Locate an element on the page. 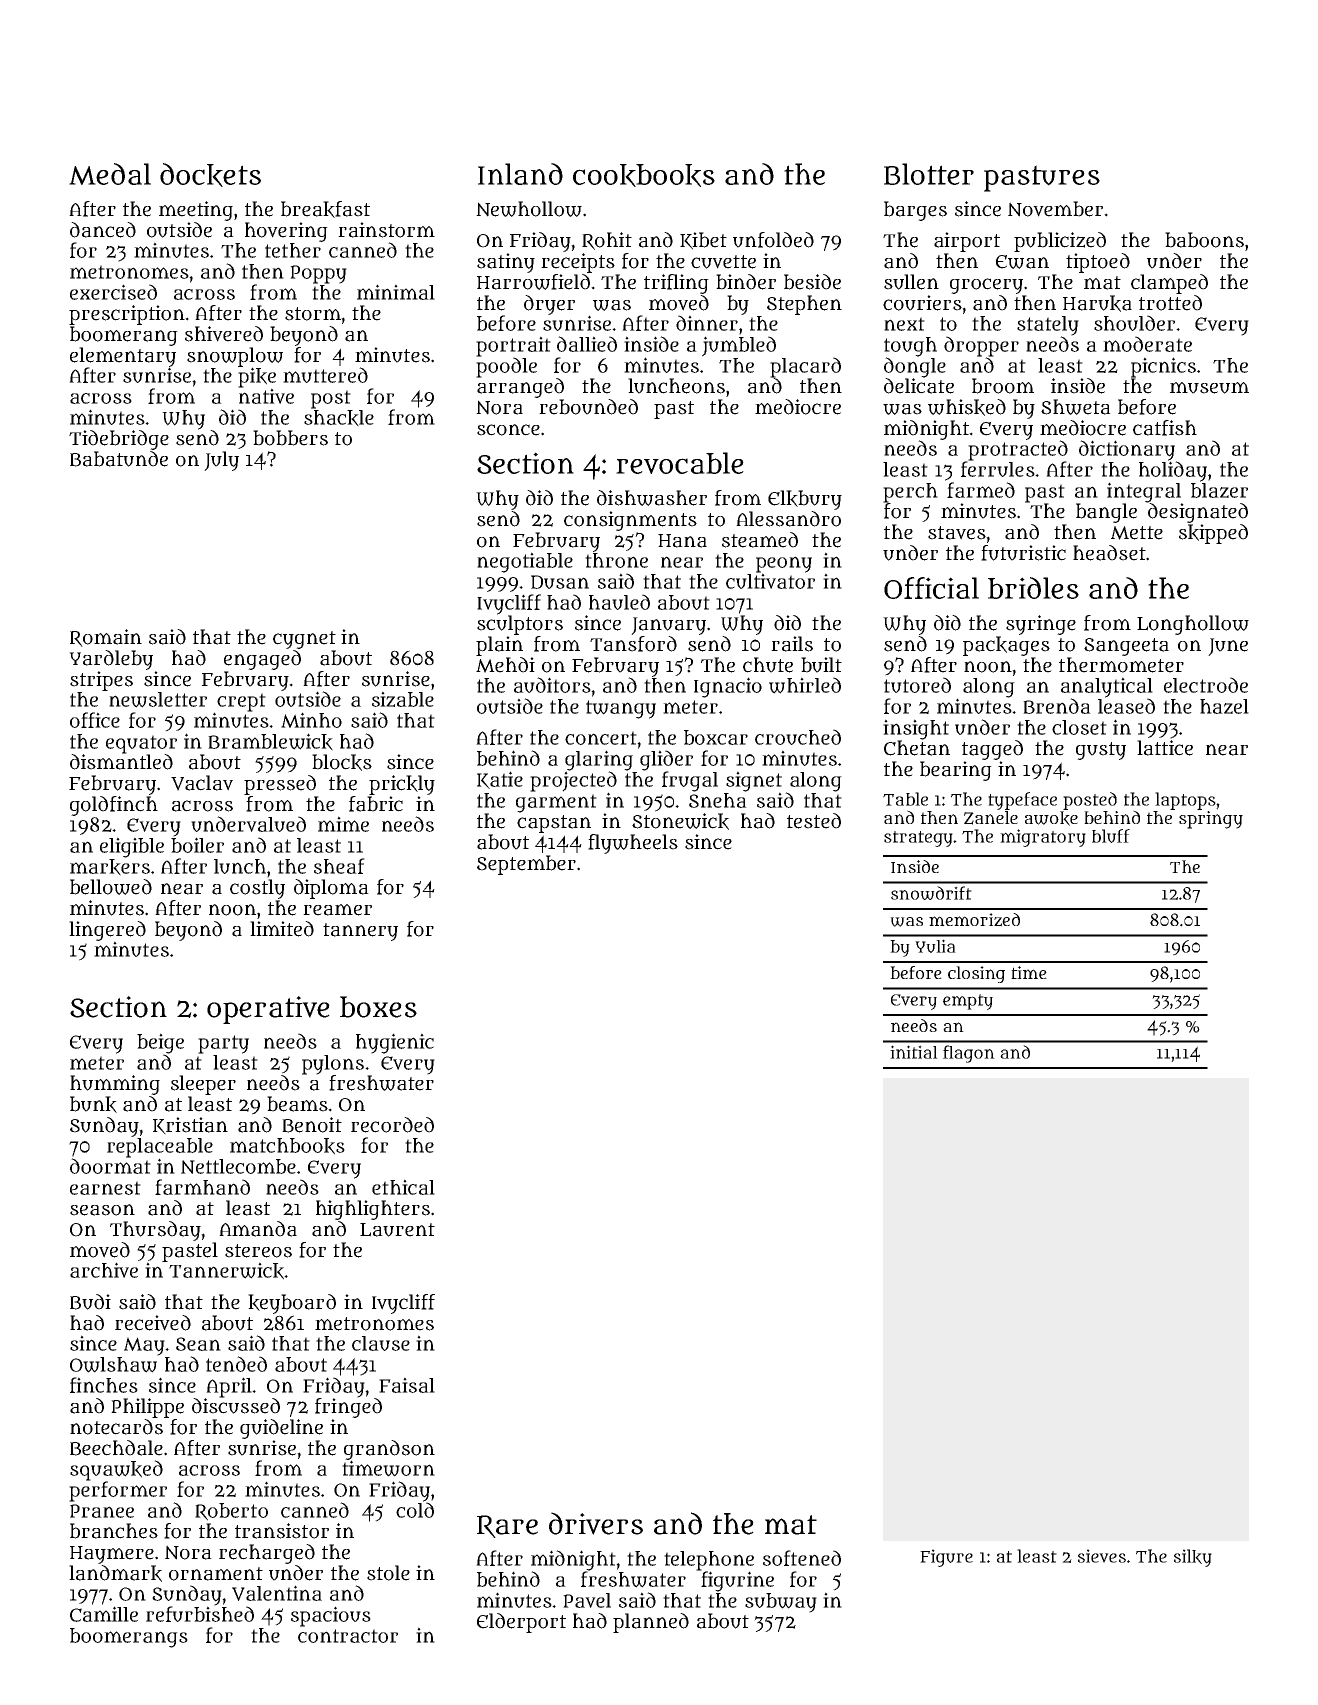  dismantled is located at coordinates (121, 762).
